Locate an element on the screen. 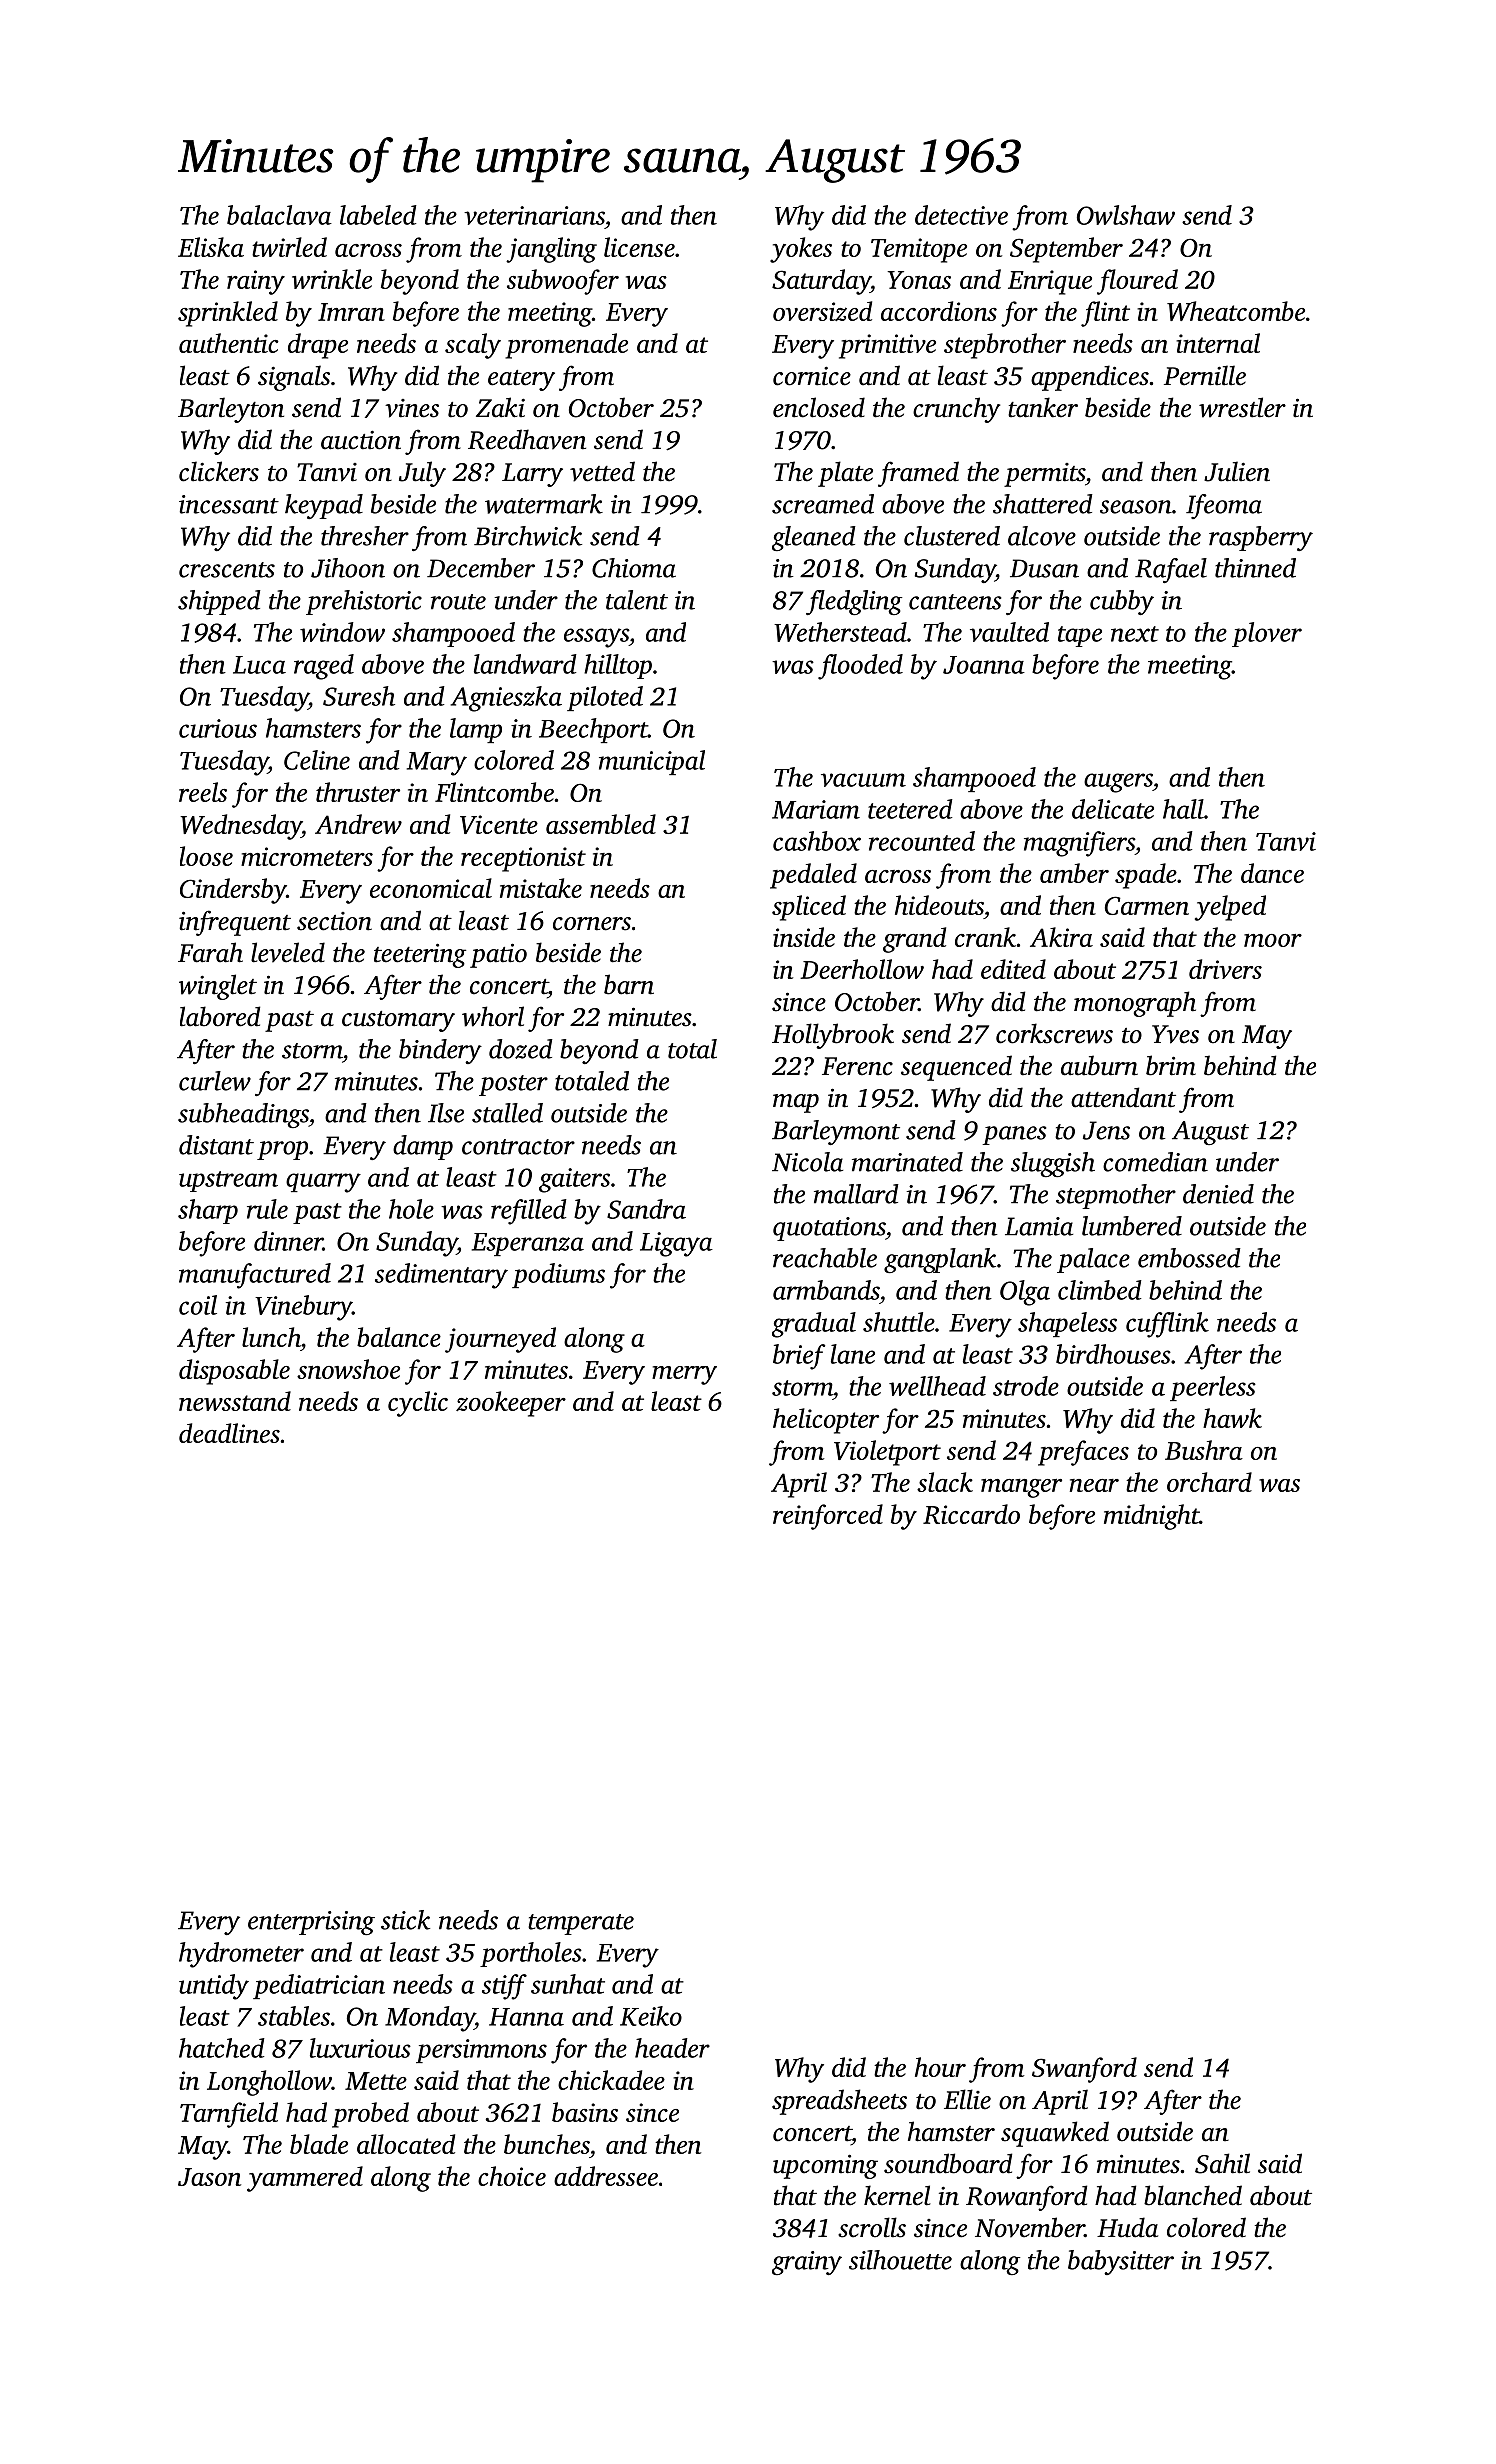 The image size is (1496, 2464). yokes is located at coordinates (801, 250).
